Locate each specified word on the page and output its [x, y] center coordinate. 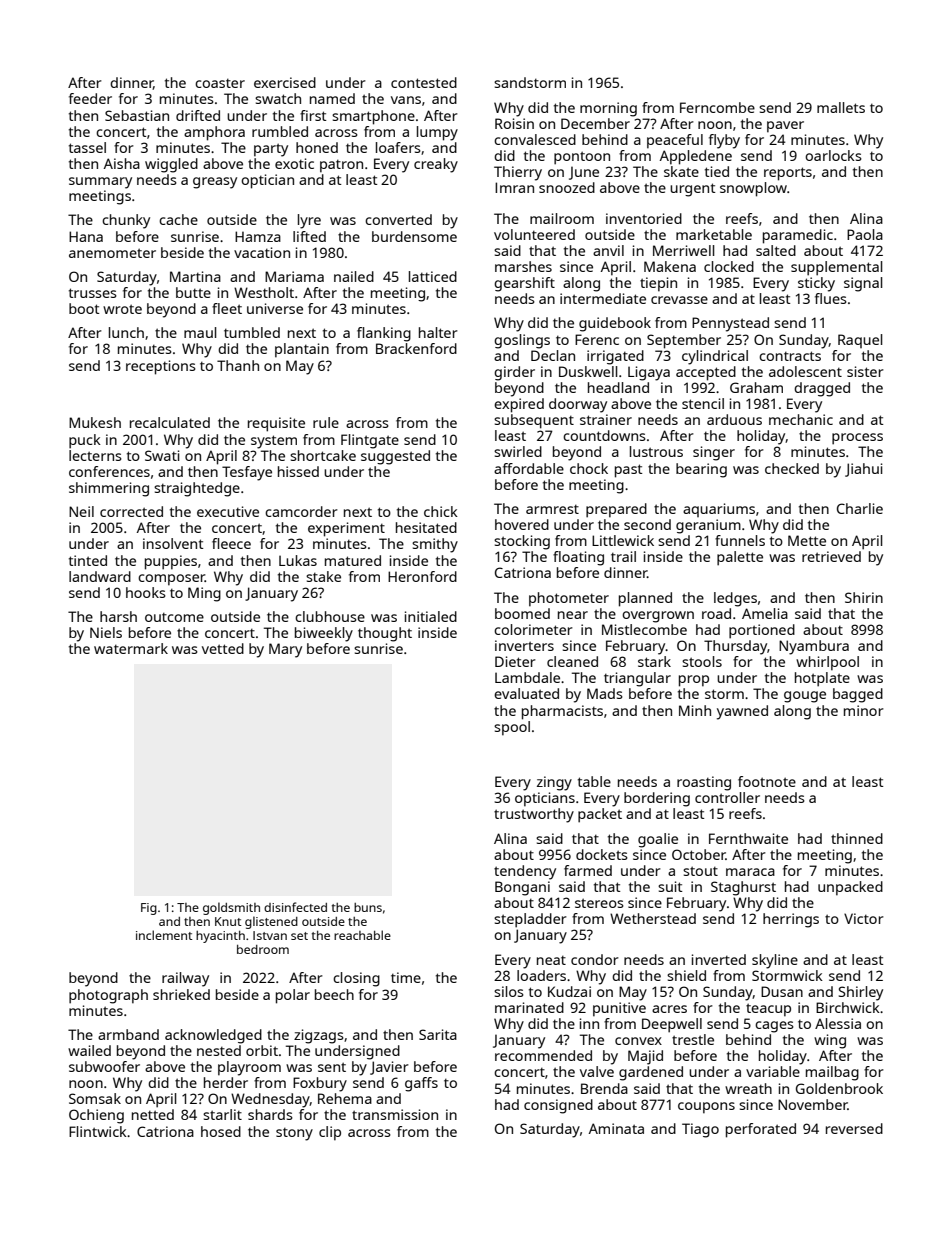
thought [385, 634]
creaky [436, 165]
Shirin [864, 597]
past [629, 471]
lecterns [95, 455]
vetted [223, 648]
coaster [220, 83]
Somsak [95, 1098]
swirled [518, 451]
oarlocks [833, 155]
